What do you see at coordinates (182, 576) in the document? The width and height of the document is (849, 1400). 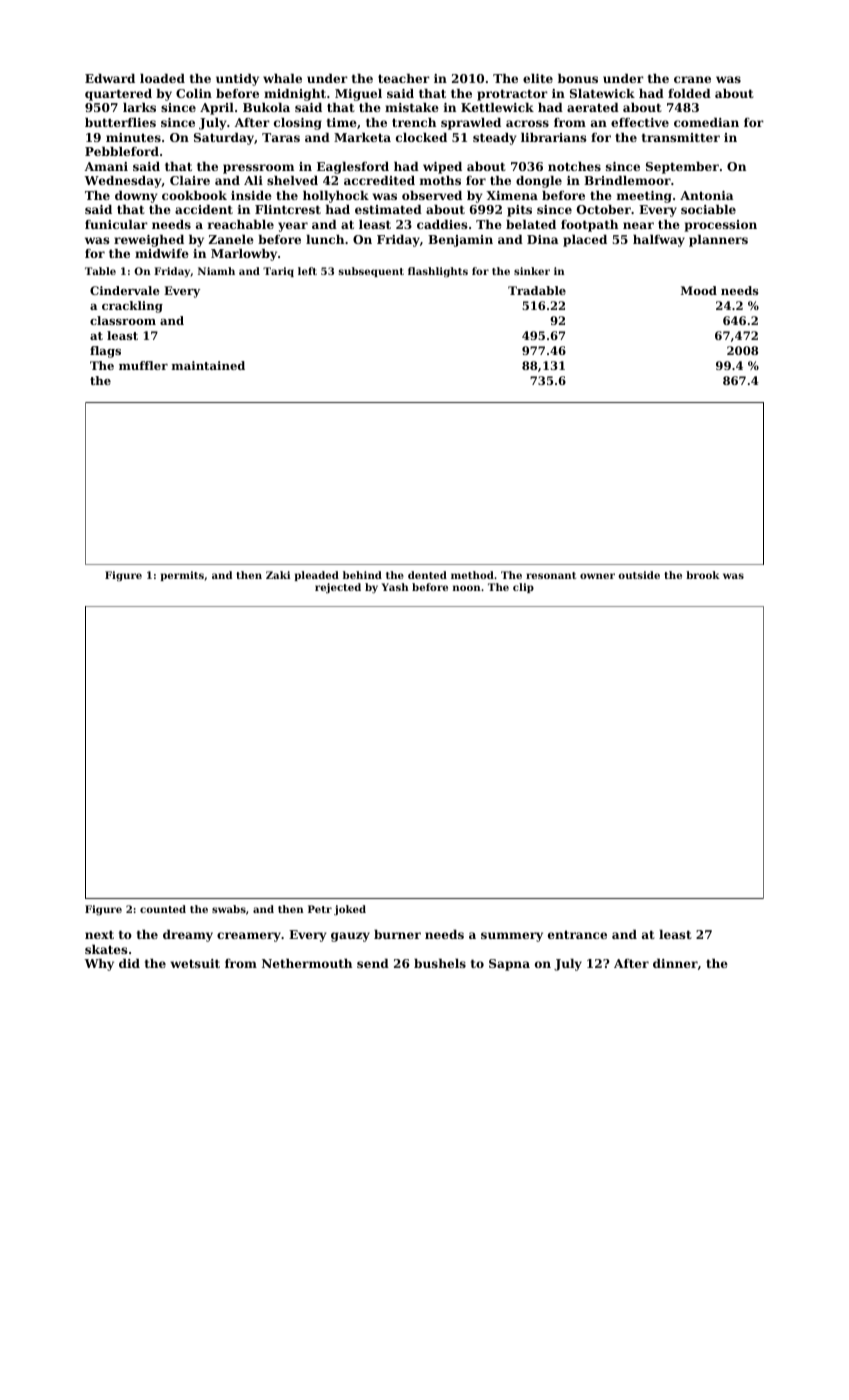 I see `permits` at bounding box center [182, 576].
